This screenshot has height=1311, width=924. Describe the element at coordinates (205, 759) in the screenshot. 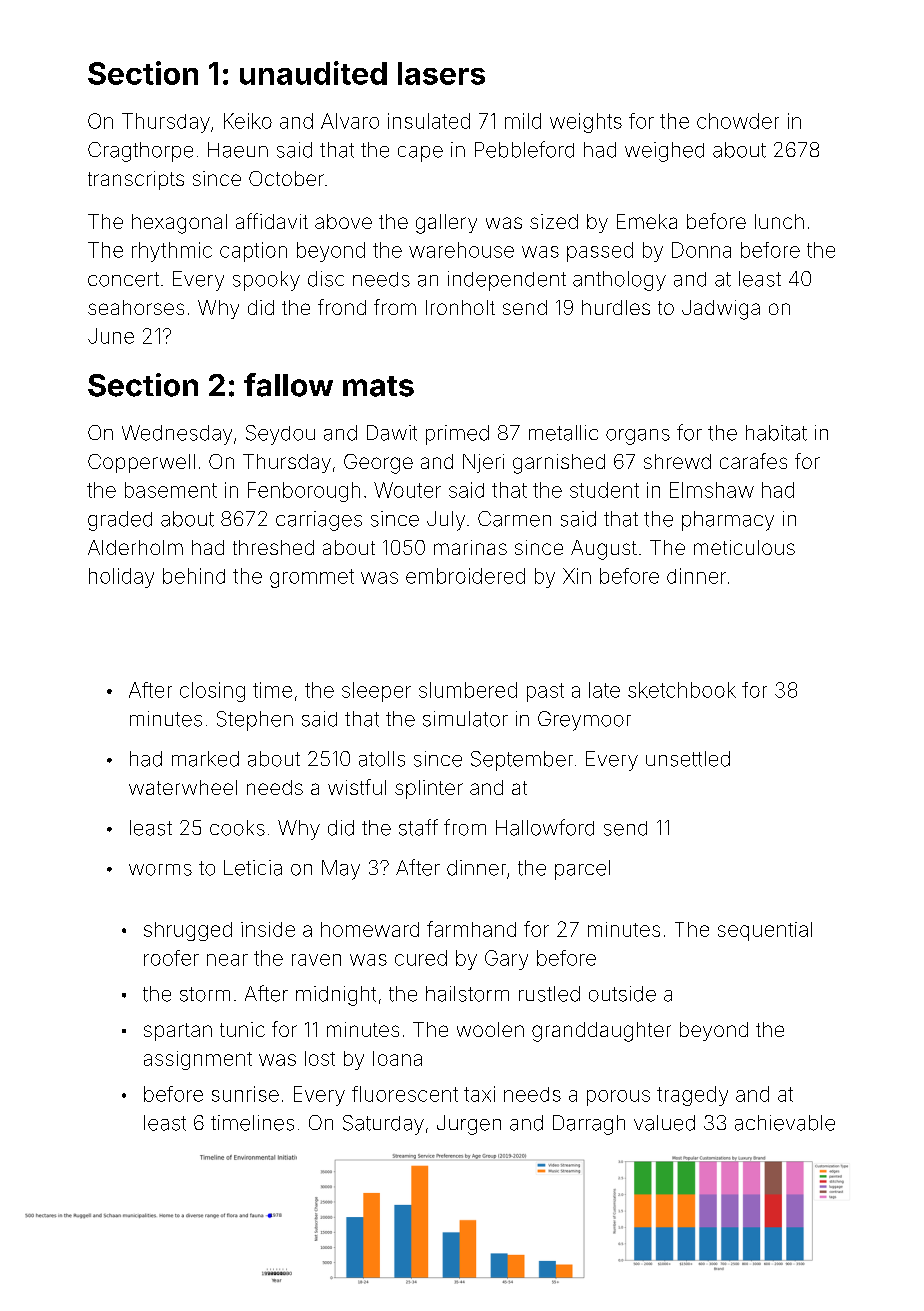

I see `marked` at that location.
